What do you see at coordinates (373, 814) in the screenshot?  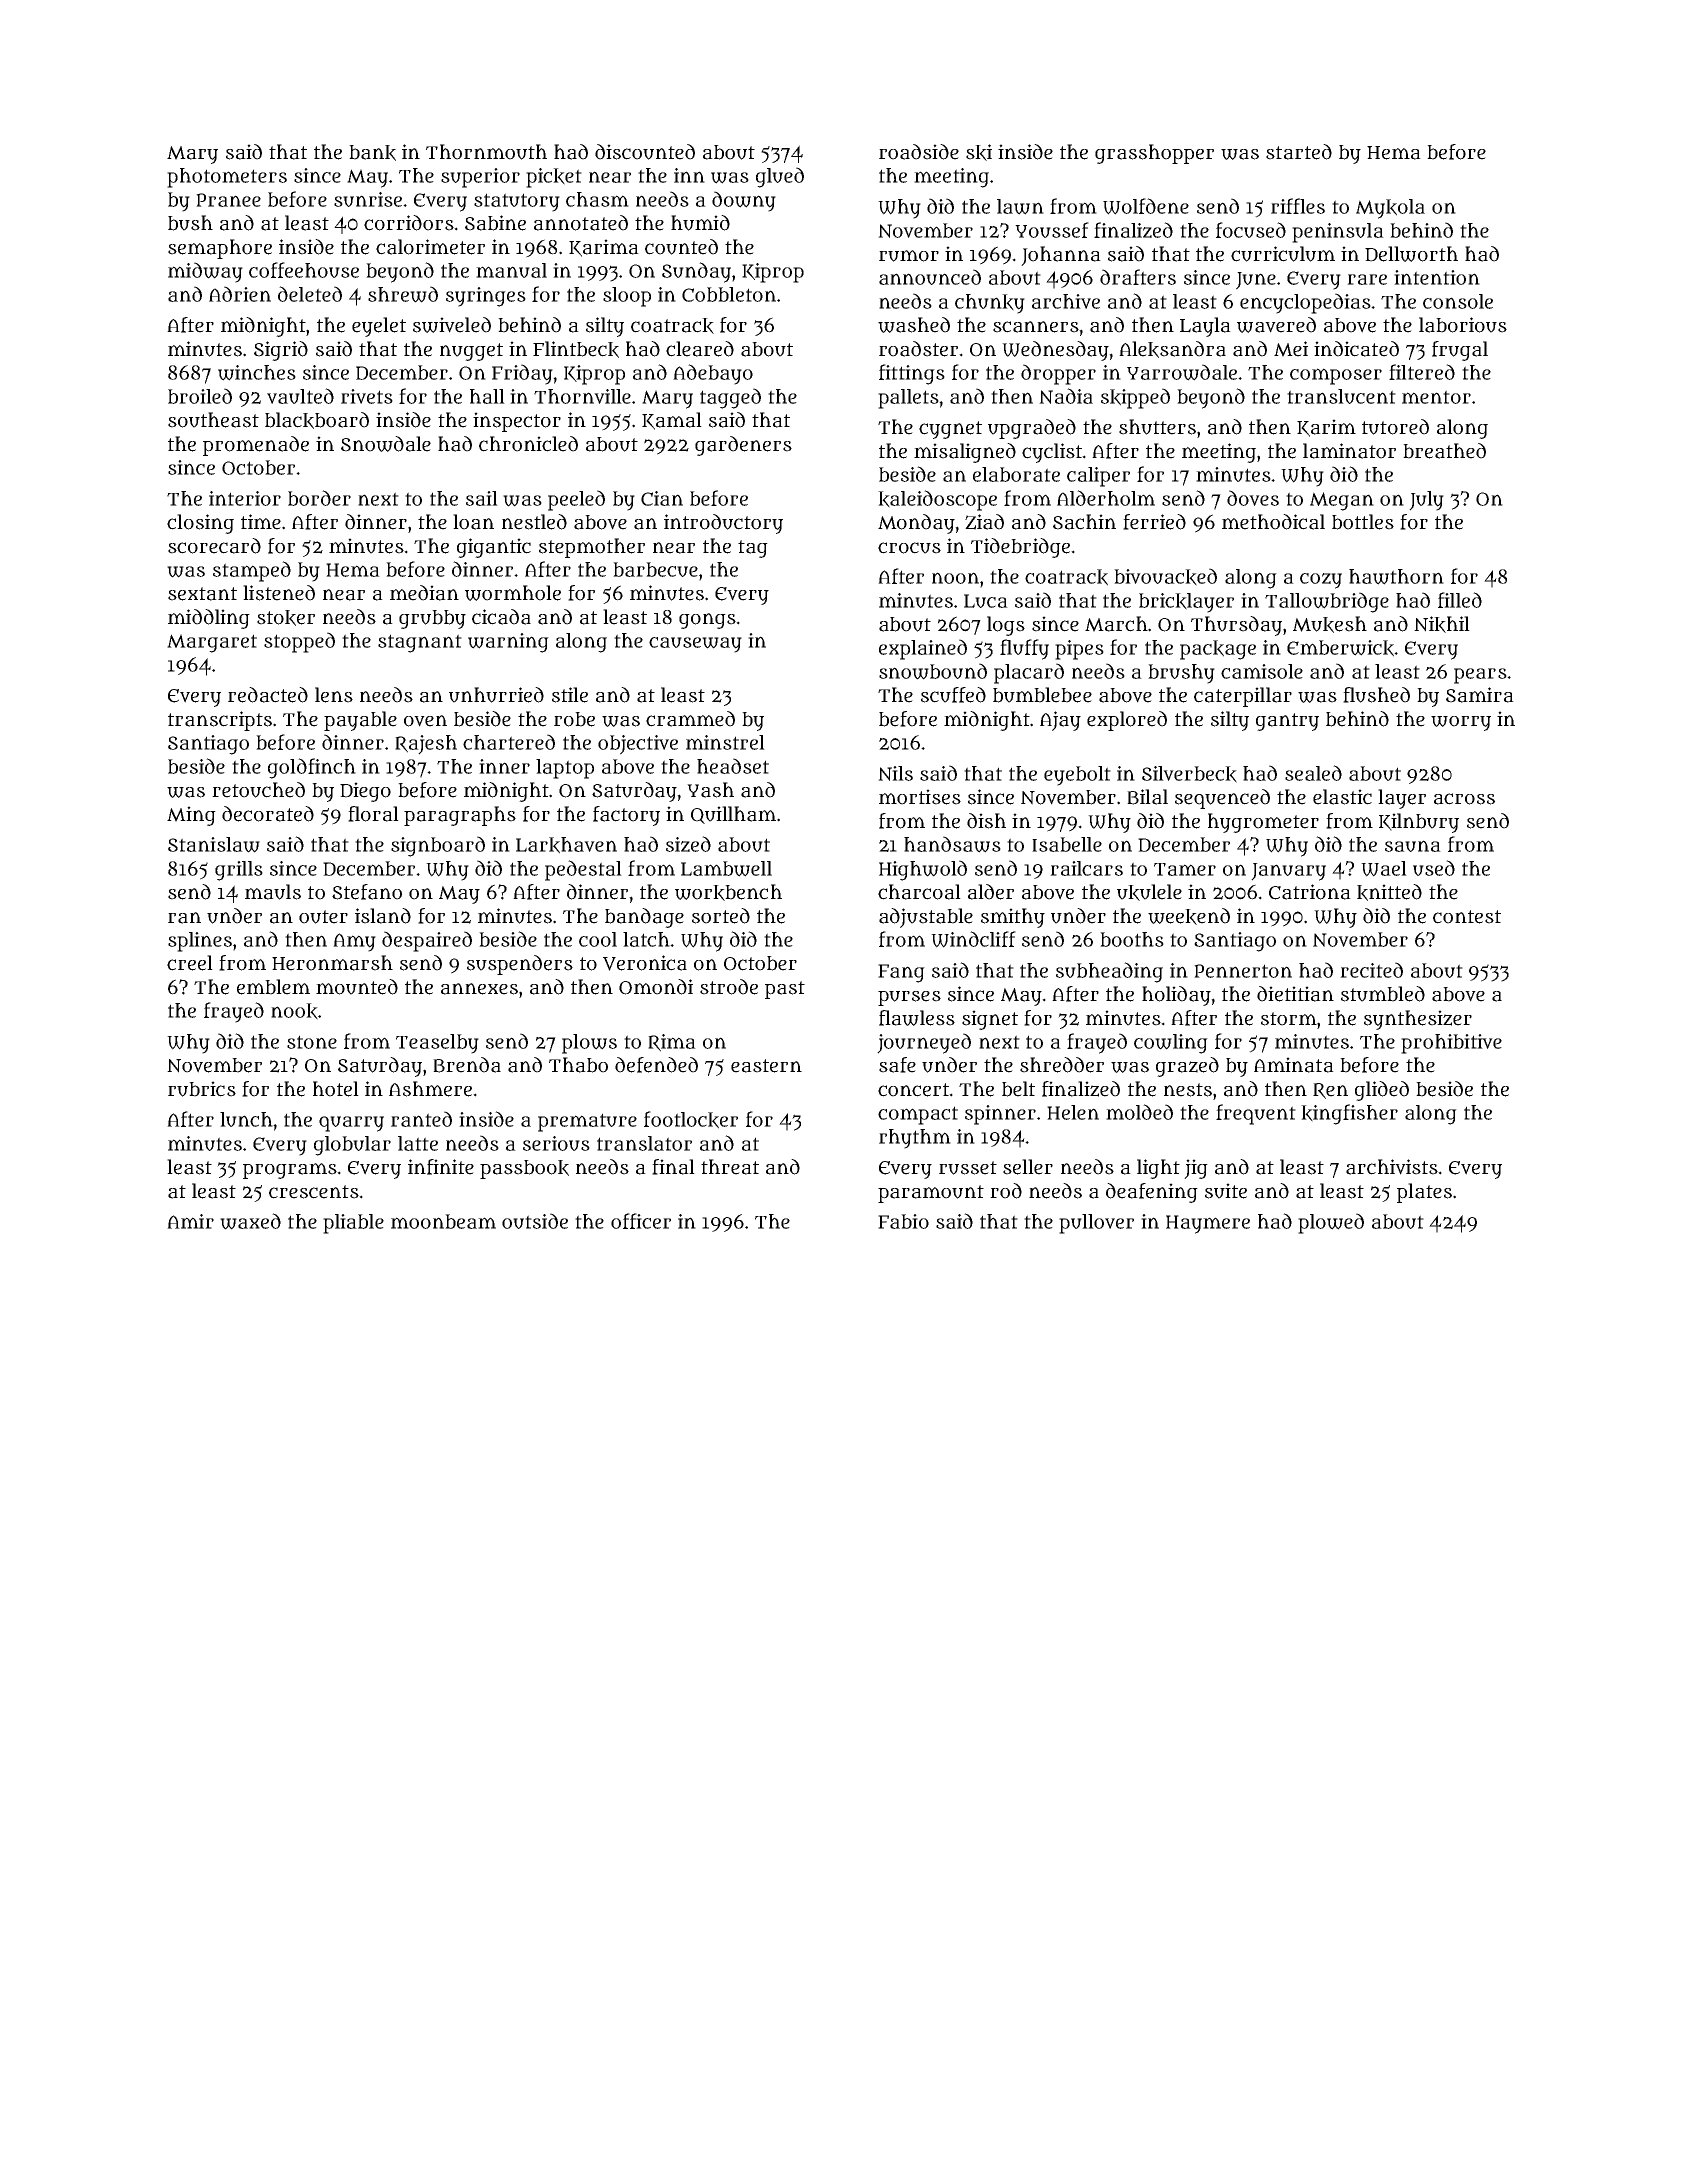 I see `floral` at bounding box center [373, 814].
